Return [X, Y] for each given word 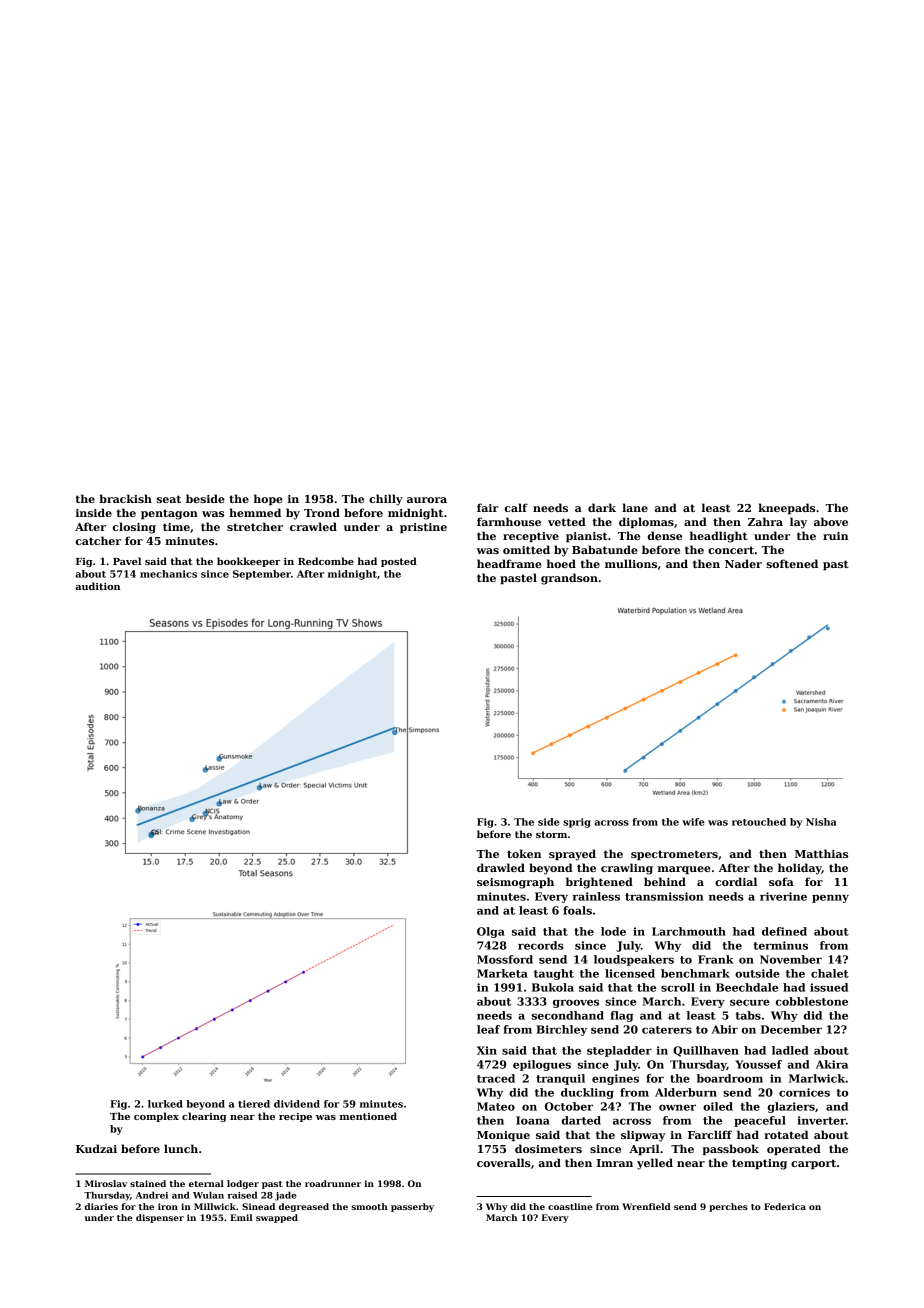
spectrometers [674, 855]
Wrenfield [646, 1206]
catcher [98, 540]
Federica [785, 1206]
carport [813, 1164]
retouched [759, 822]
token [524, 853]
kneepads [786, 508]
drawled [501, 867]
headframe [509, 563]
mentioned [368, 1116]
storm [551, 834]
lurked [165, 1104]
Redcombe [326, 561]
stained [148, 1183]
